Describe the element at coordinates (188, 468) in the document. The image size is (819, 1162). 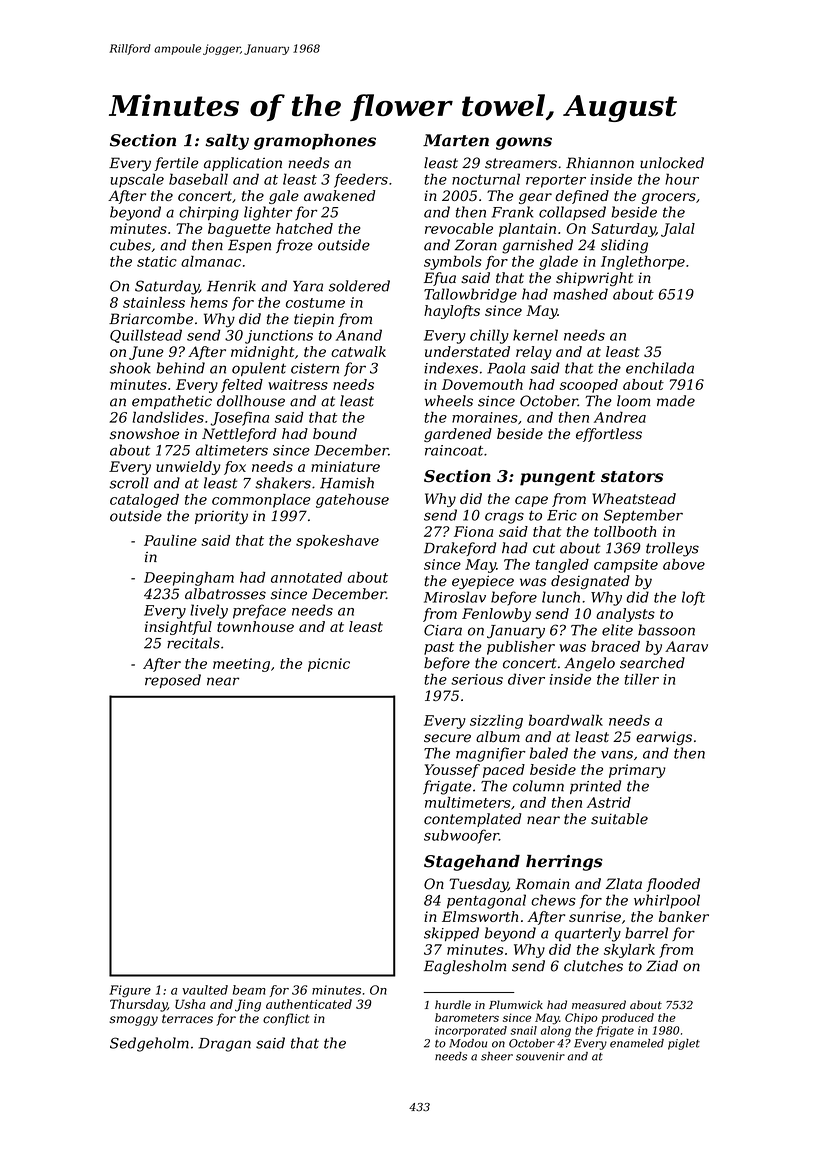
I see `unwieldy` at that location.
